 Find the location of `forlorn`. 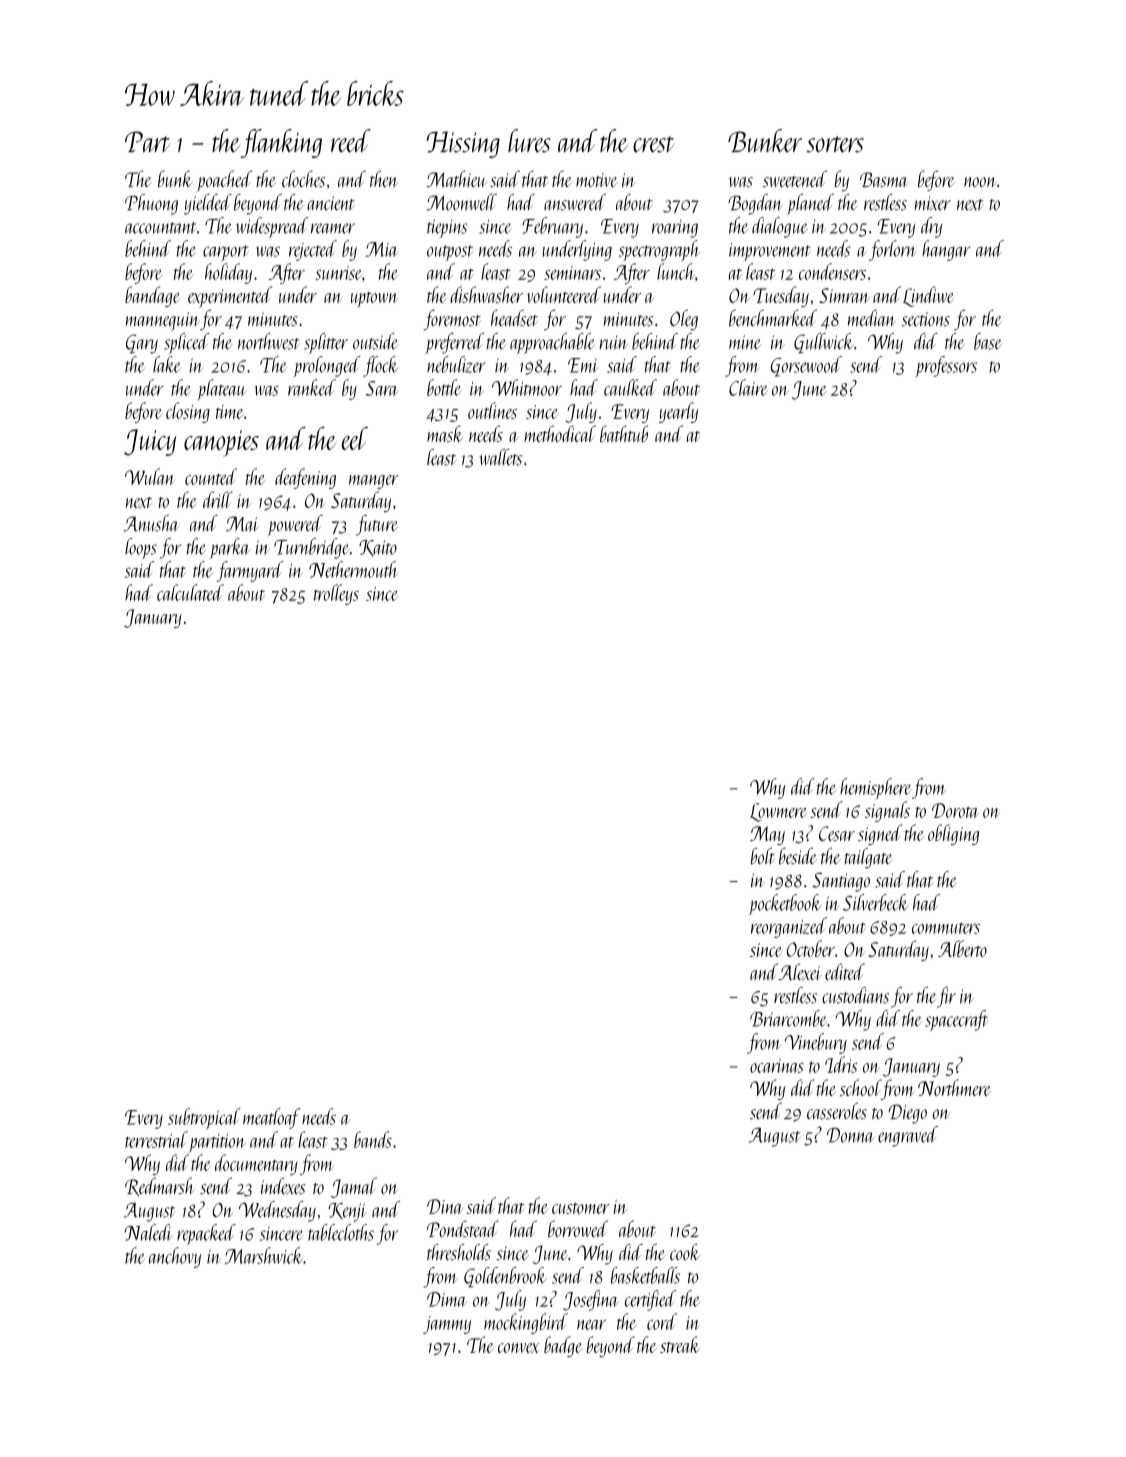

forlorn is located at coordinates (893, 250).
